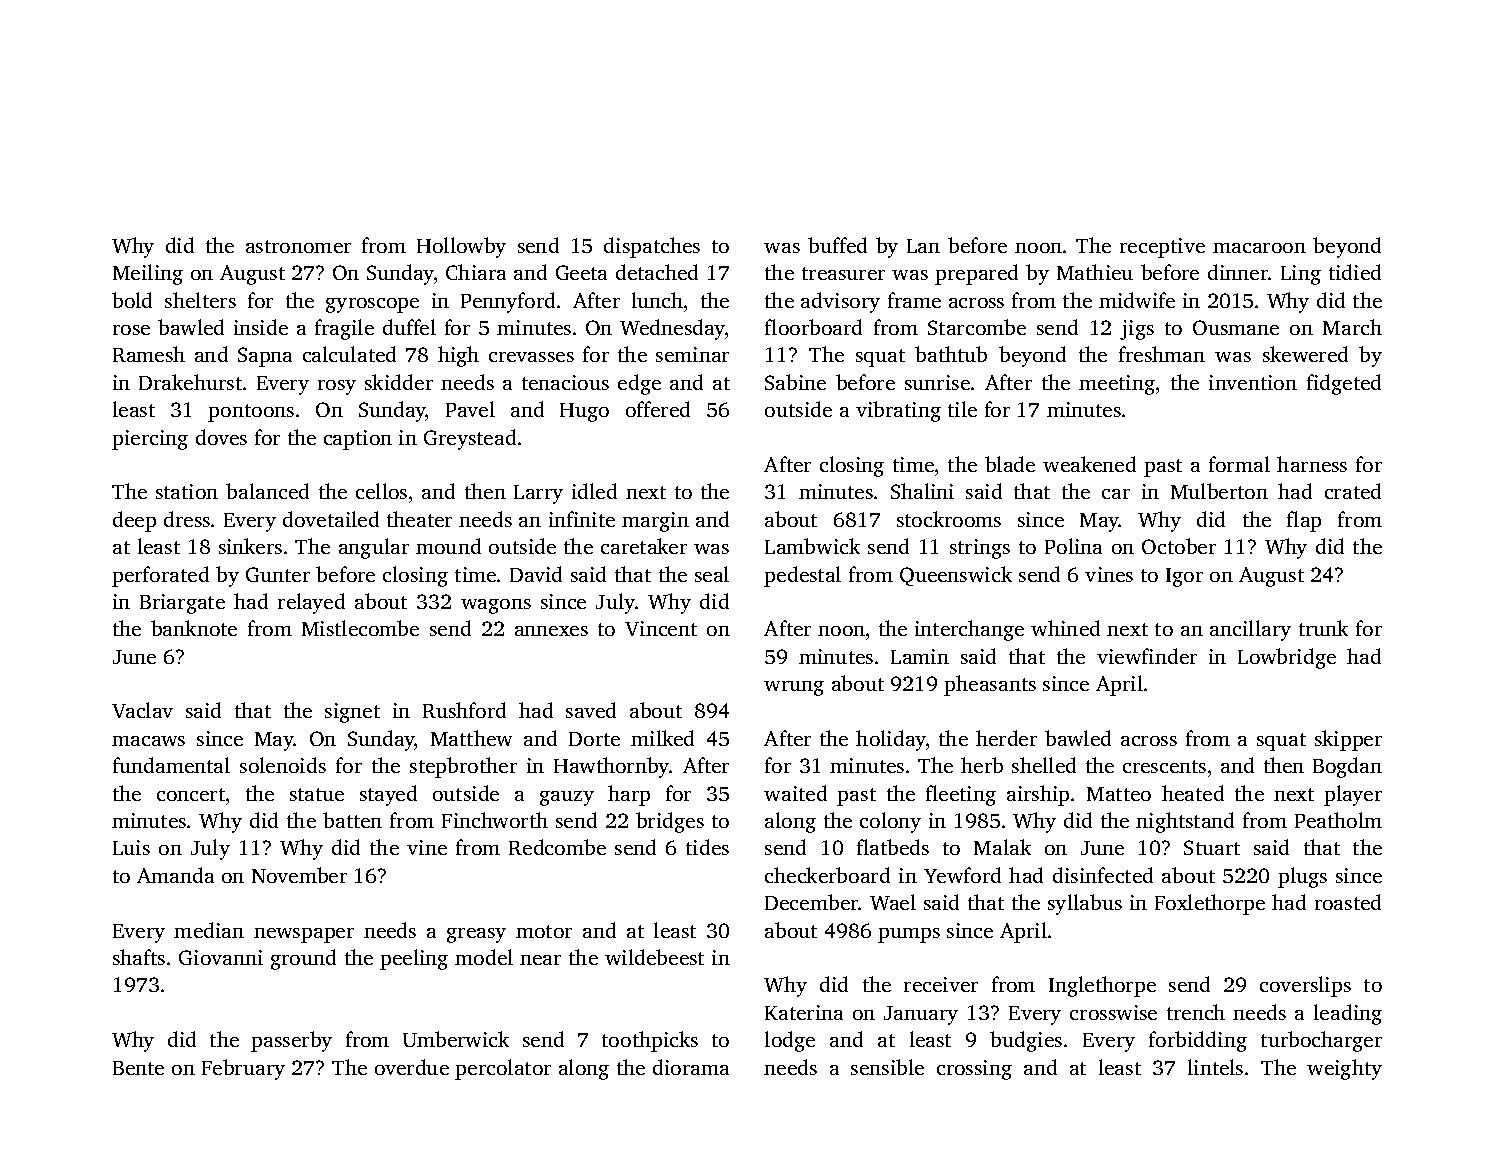  What do you see at coordinates (551, 631) in the screenshot?
I see `annexes` at bounding box center [551, 631].
